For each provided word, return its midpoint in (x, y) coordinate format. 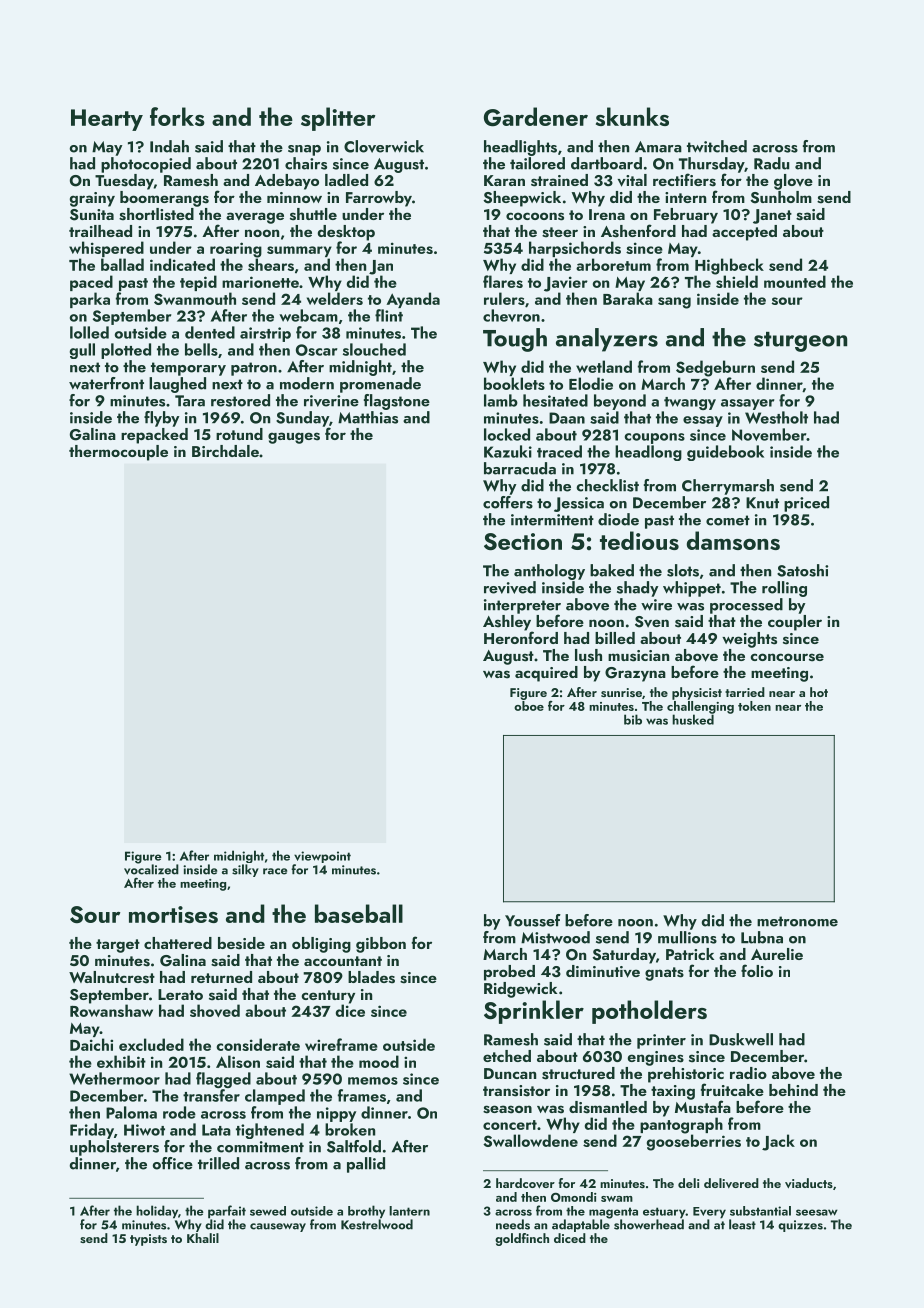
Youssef (533, 920)
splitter (338, 119)
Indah (169, 146)
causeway (278, 1227)
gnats (664, 974)
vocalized (151, 869)
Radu (771, 163)
